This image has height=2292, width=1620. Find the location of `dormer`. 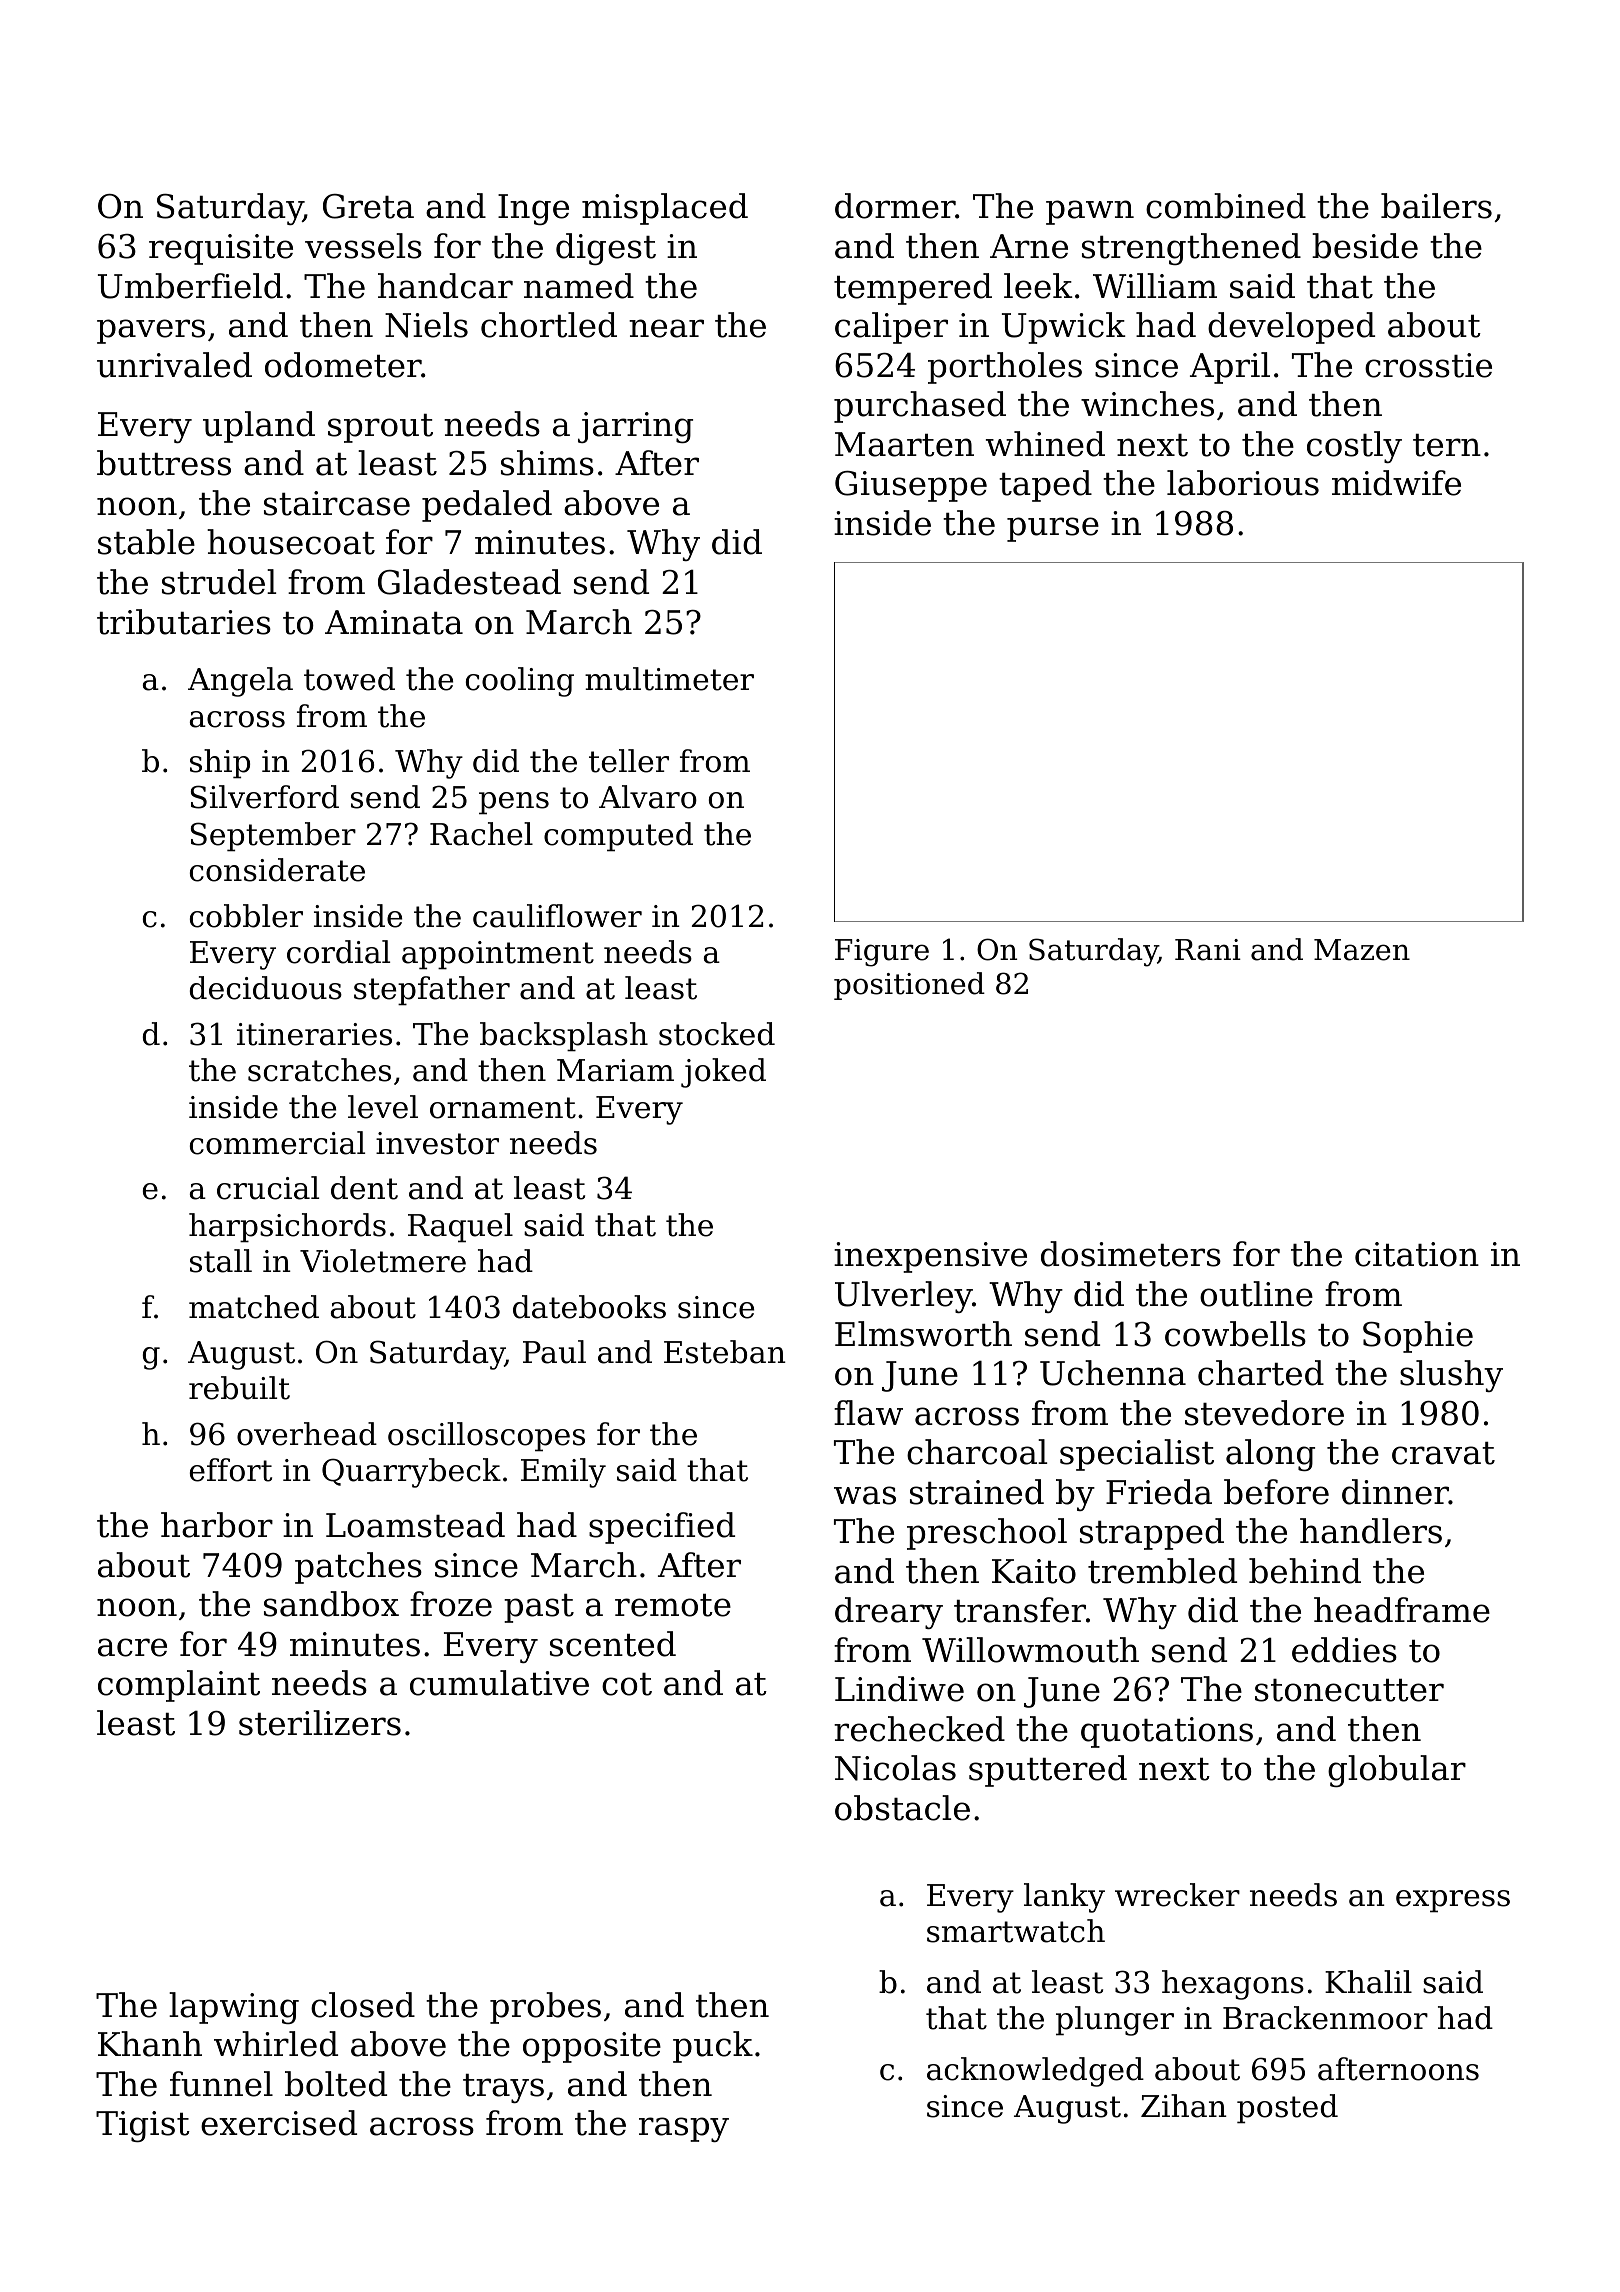

dormer is located at coordinates (895, 206).
